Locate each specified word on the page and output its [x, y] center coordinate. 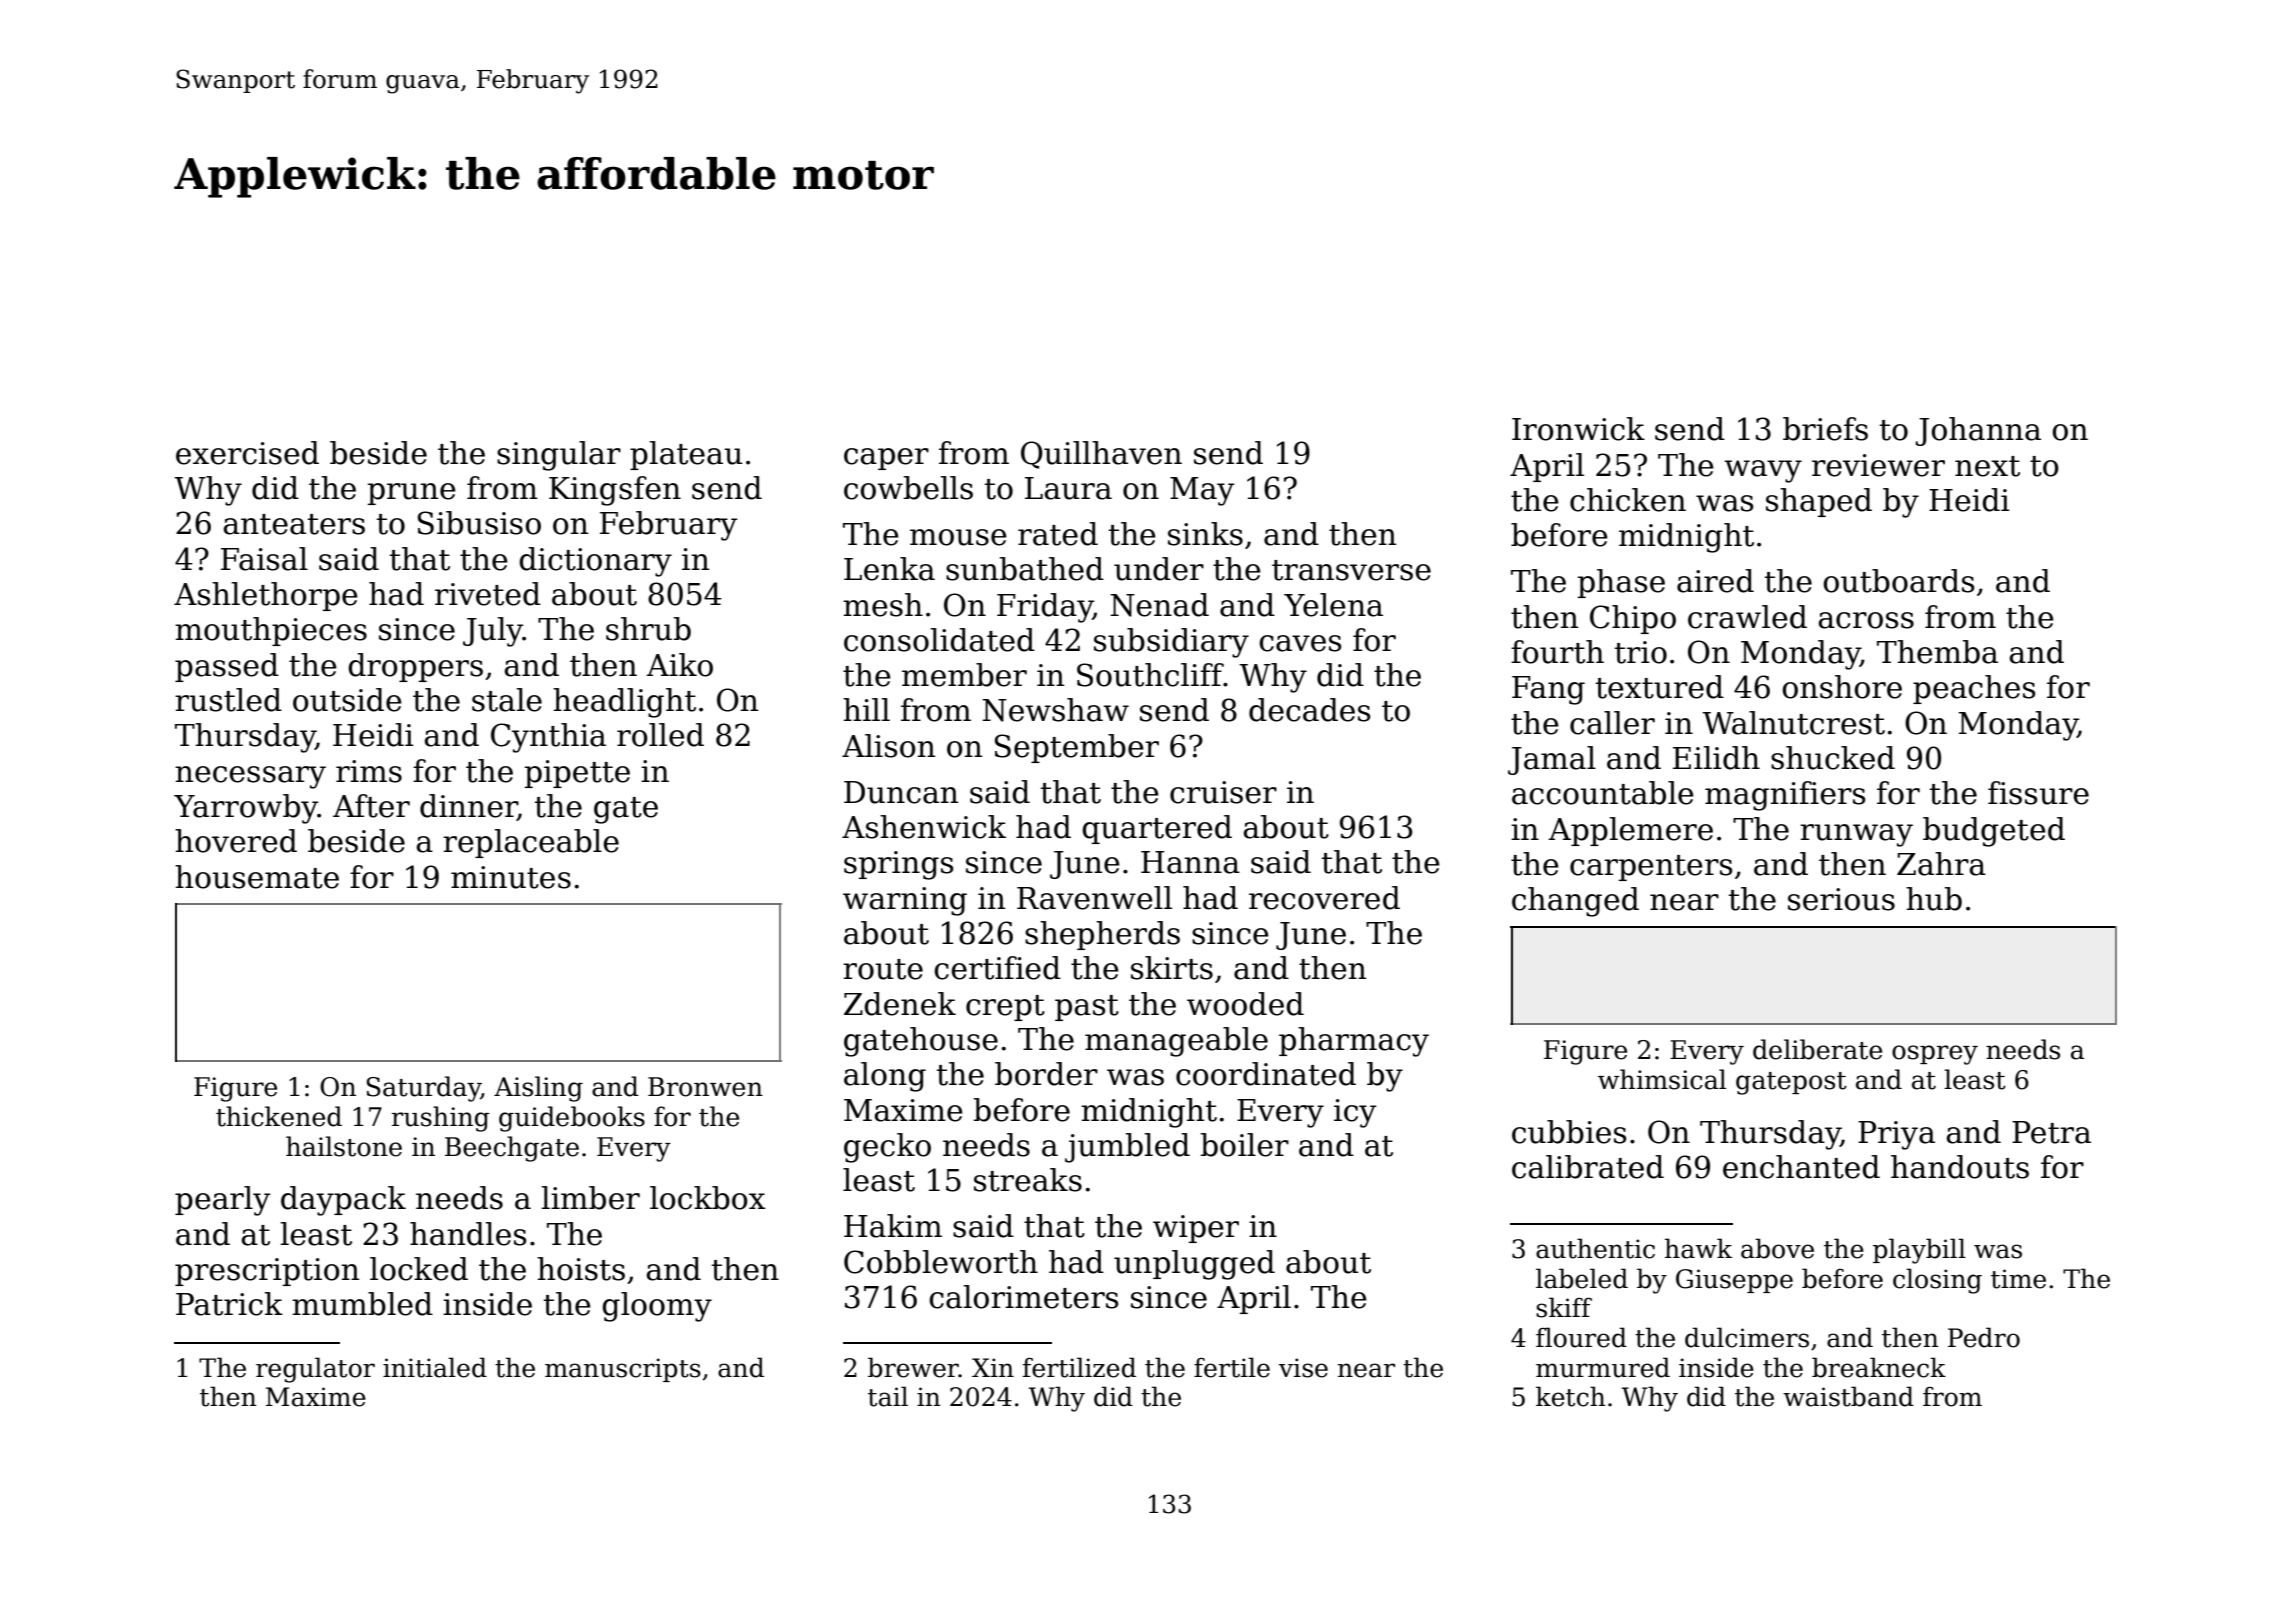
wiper [1196, 1229]
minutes [511, 877]
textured [1660, 687]
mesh [883, 605]
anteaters [294, 524]
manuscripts [623, 1370]
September [1077, 748]
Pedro [1984, 1337]
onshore [1842, 687]
